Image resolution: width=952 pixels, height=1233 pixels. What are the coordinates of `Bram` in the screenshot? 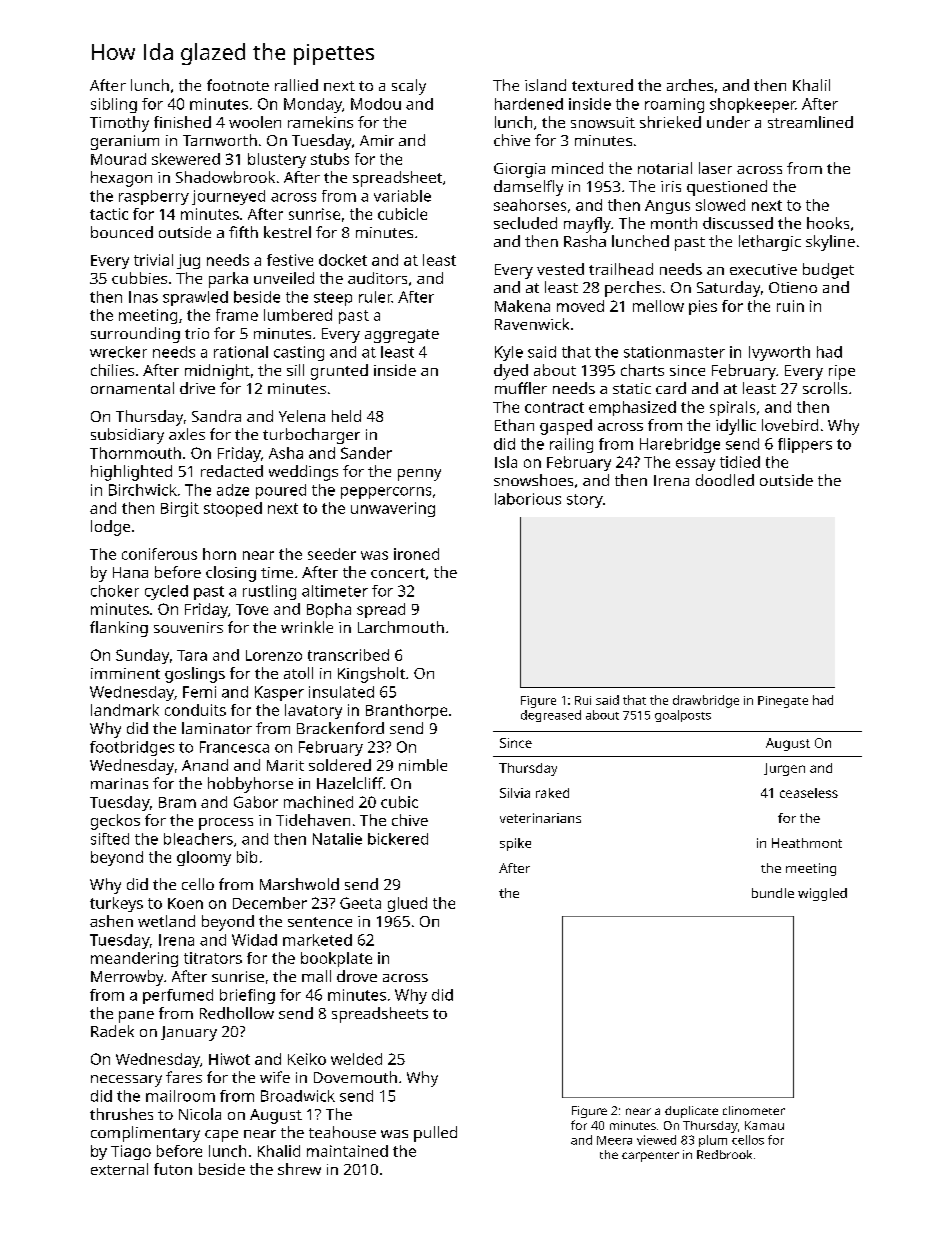 It's located at (177, 802).
